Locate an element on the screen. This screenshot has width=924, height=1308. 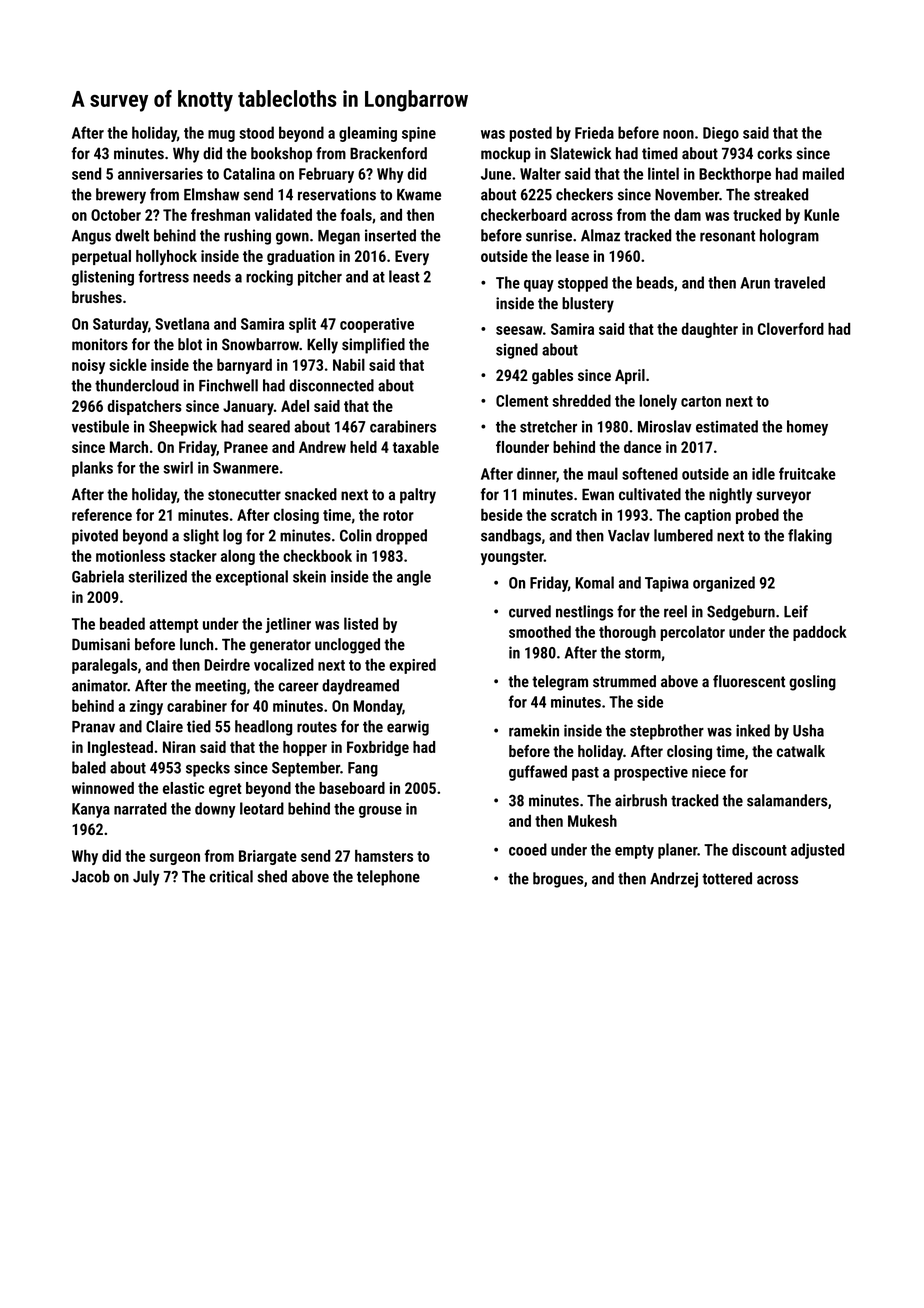
hamsters is located at coordinates (384, 856).
